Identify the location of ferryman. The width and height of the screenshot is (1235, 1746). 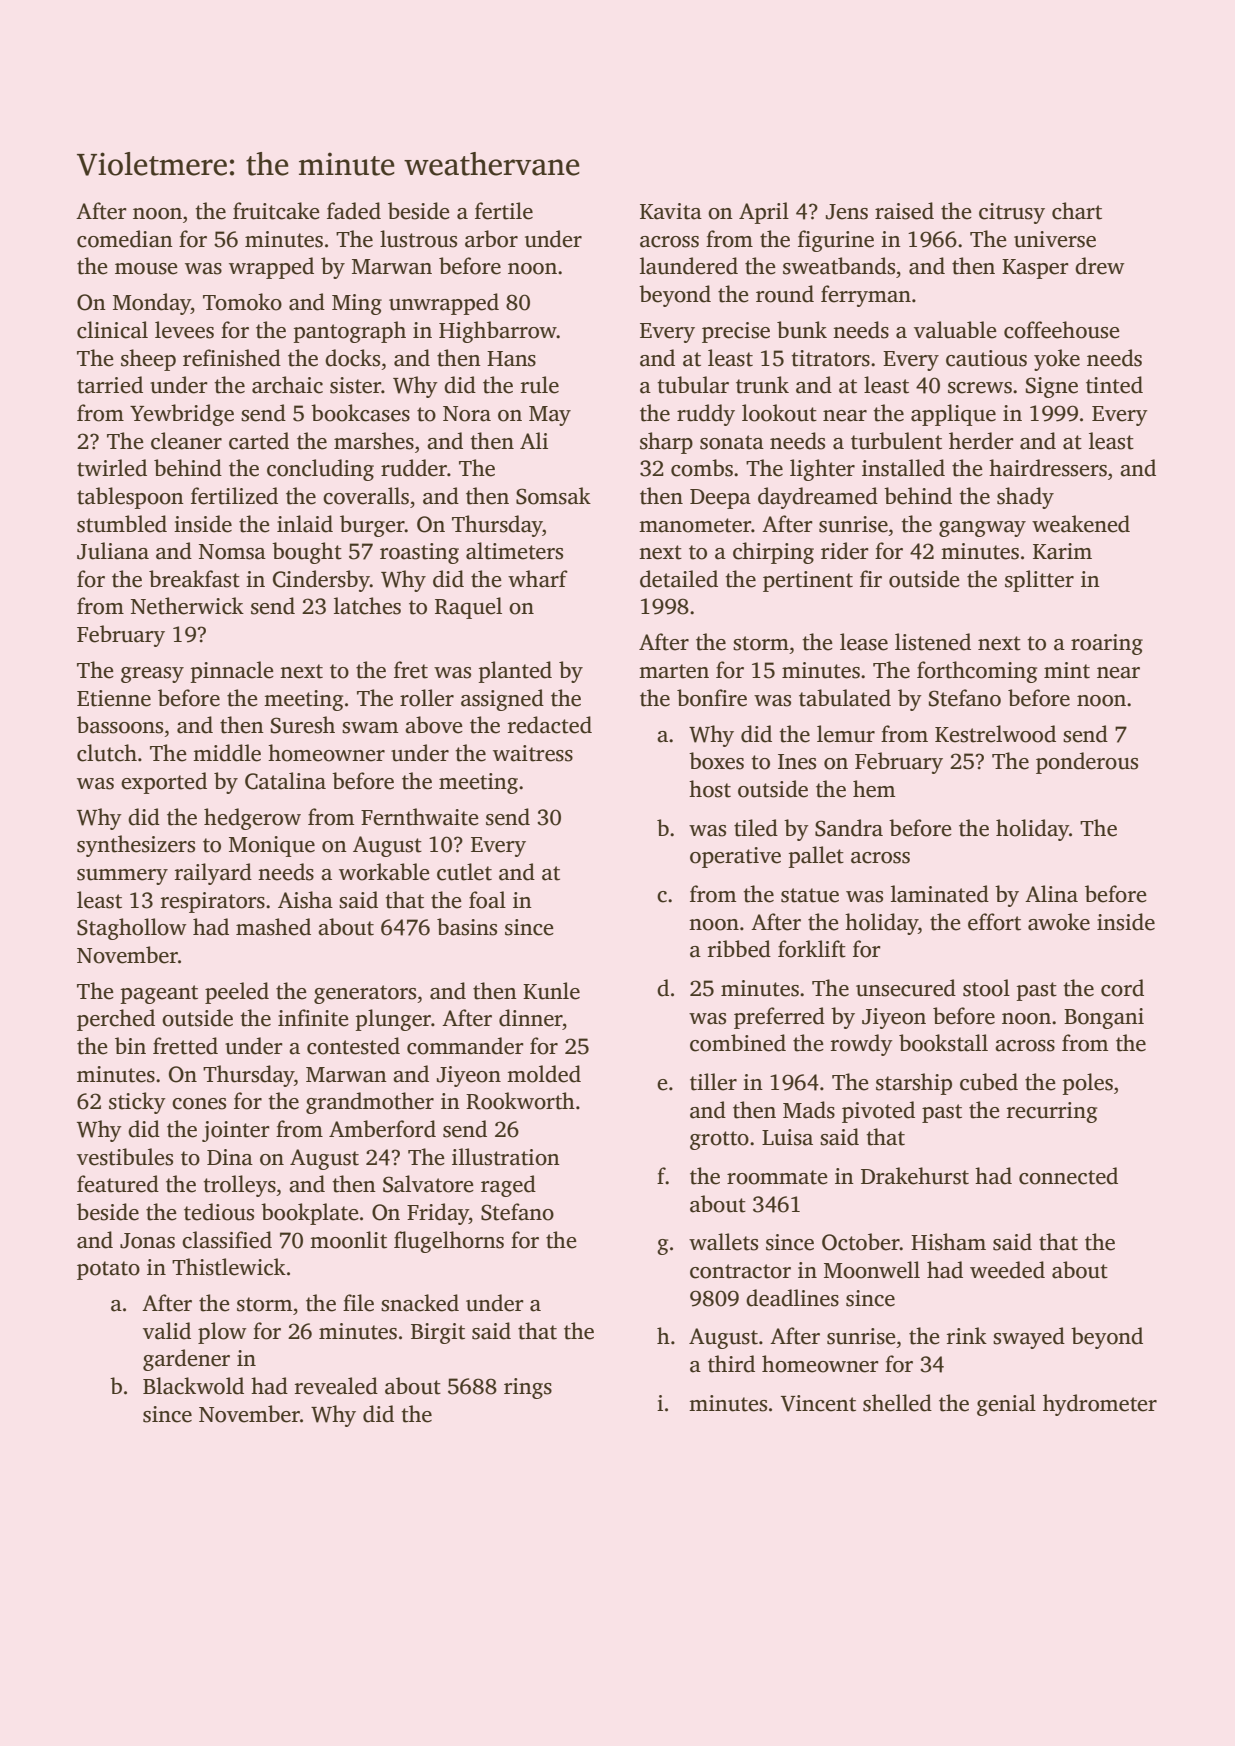
(866, 296).
